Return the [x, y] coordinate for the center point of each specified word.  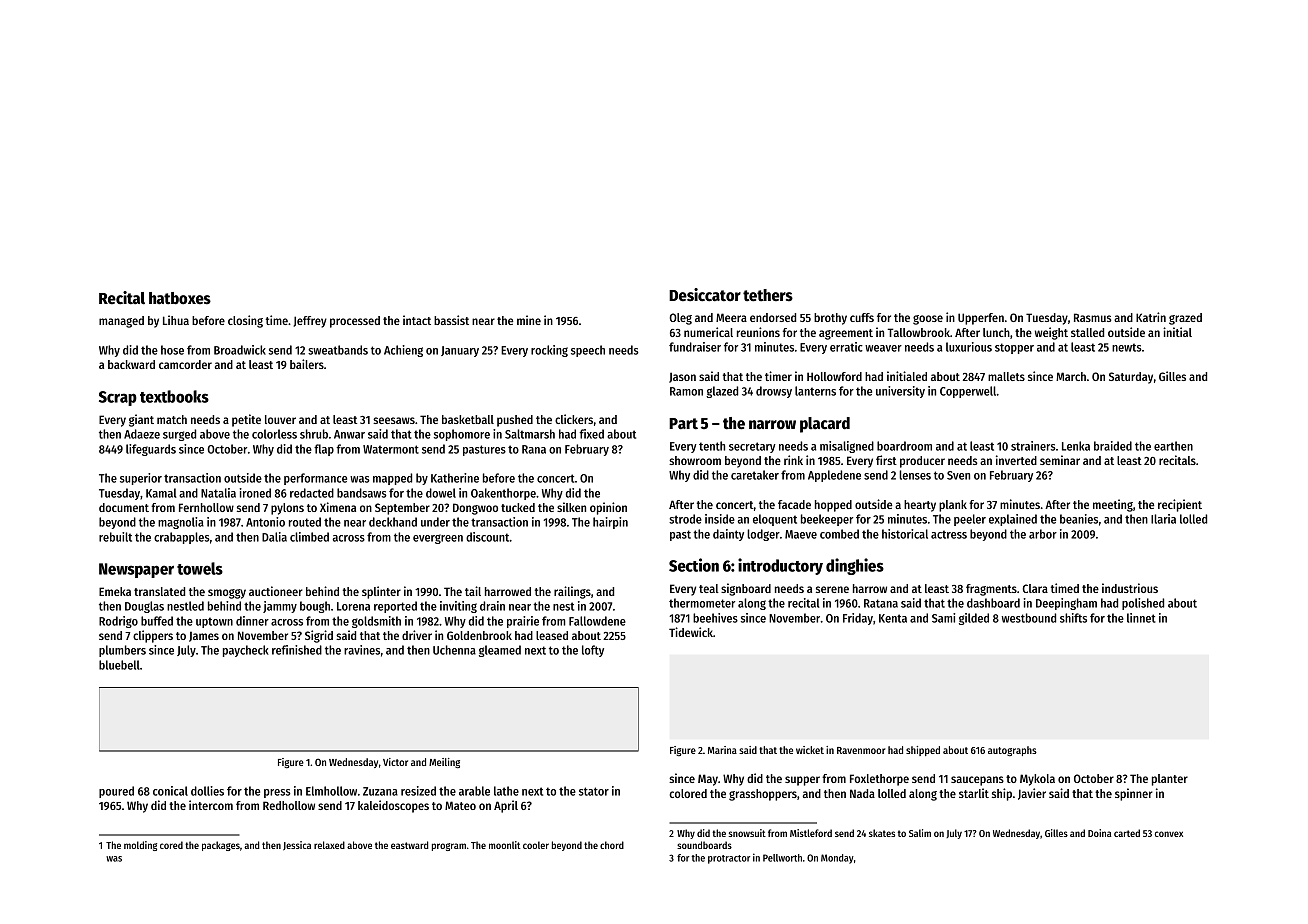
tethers [768, 295]
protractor [729, 859]
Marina [722, 750]
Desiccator [705, 295]
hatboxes [180, 298]
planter [1170, 780]
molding [140, 846]
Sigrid [319, 636]
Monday [837, 859]
